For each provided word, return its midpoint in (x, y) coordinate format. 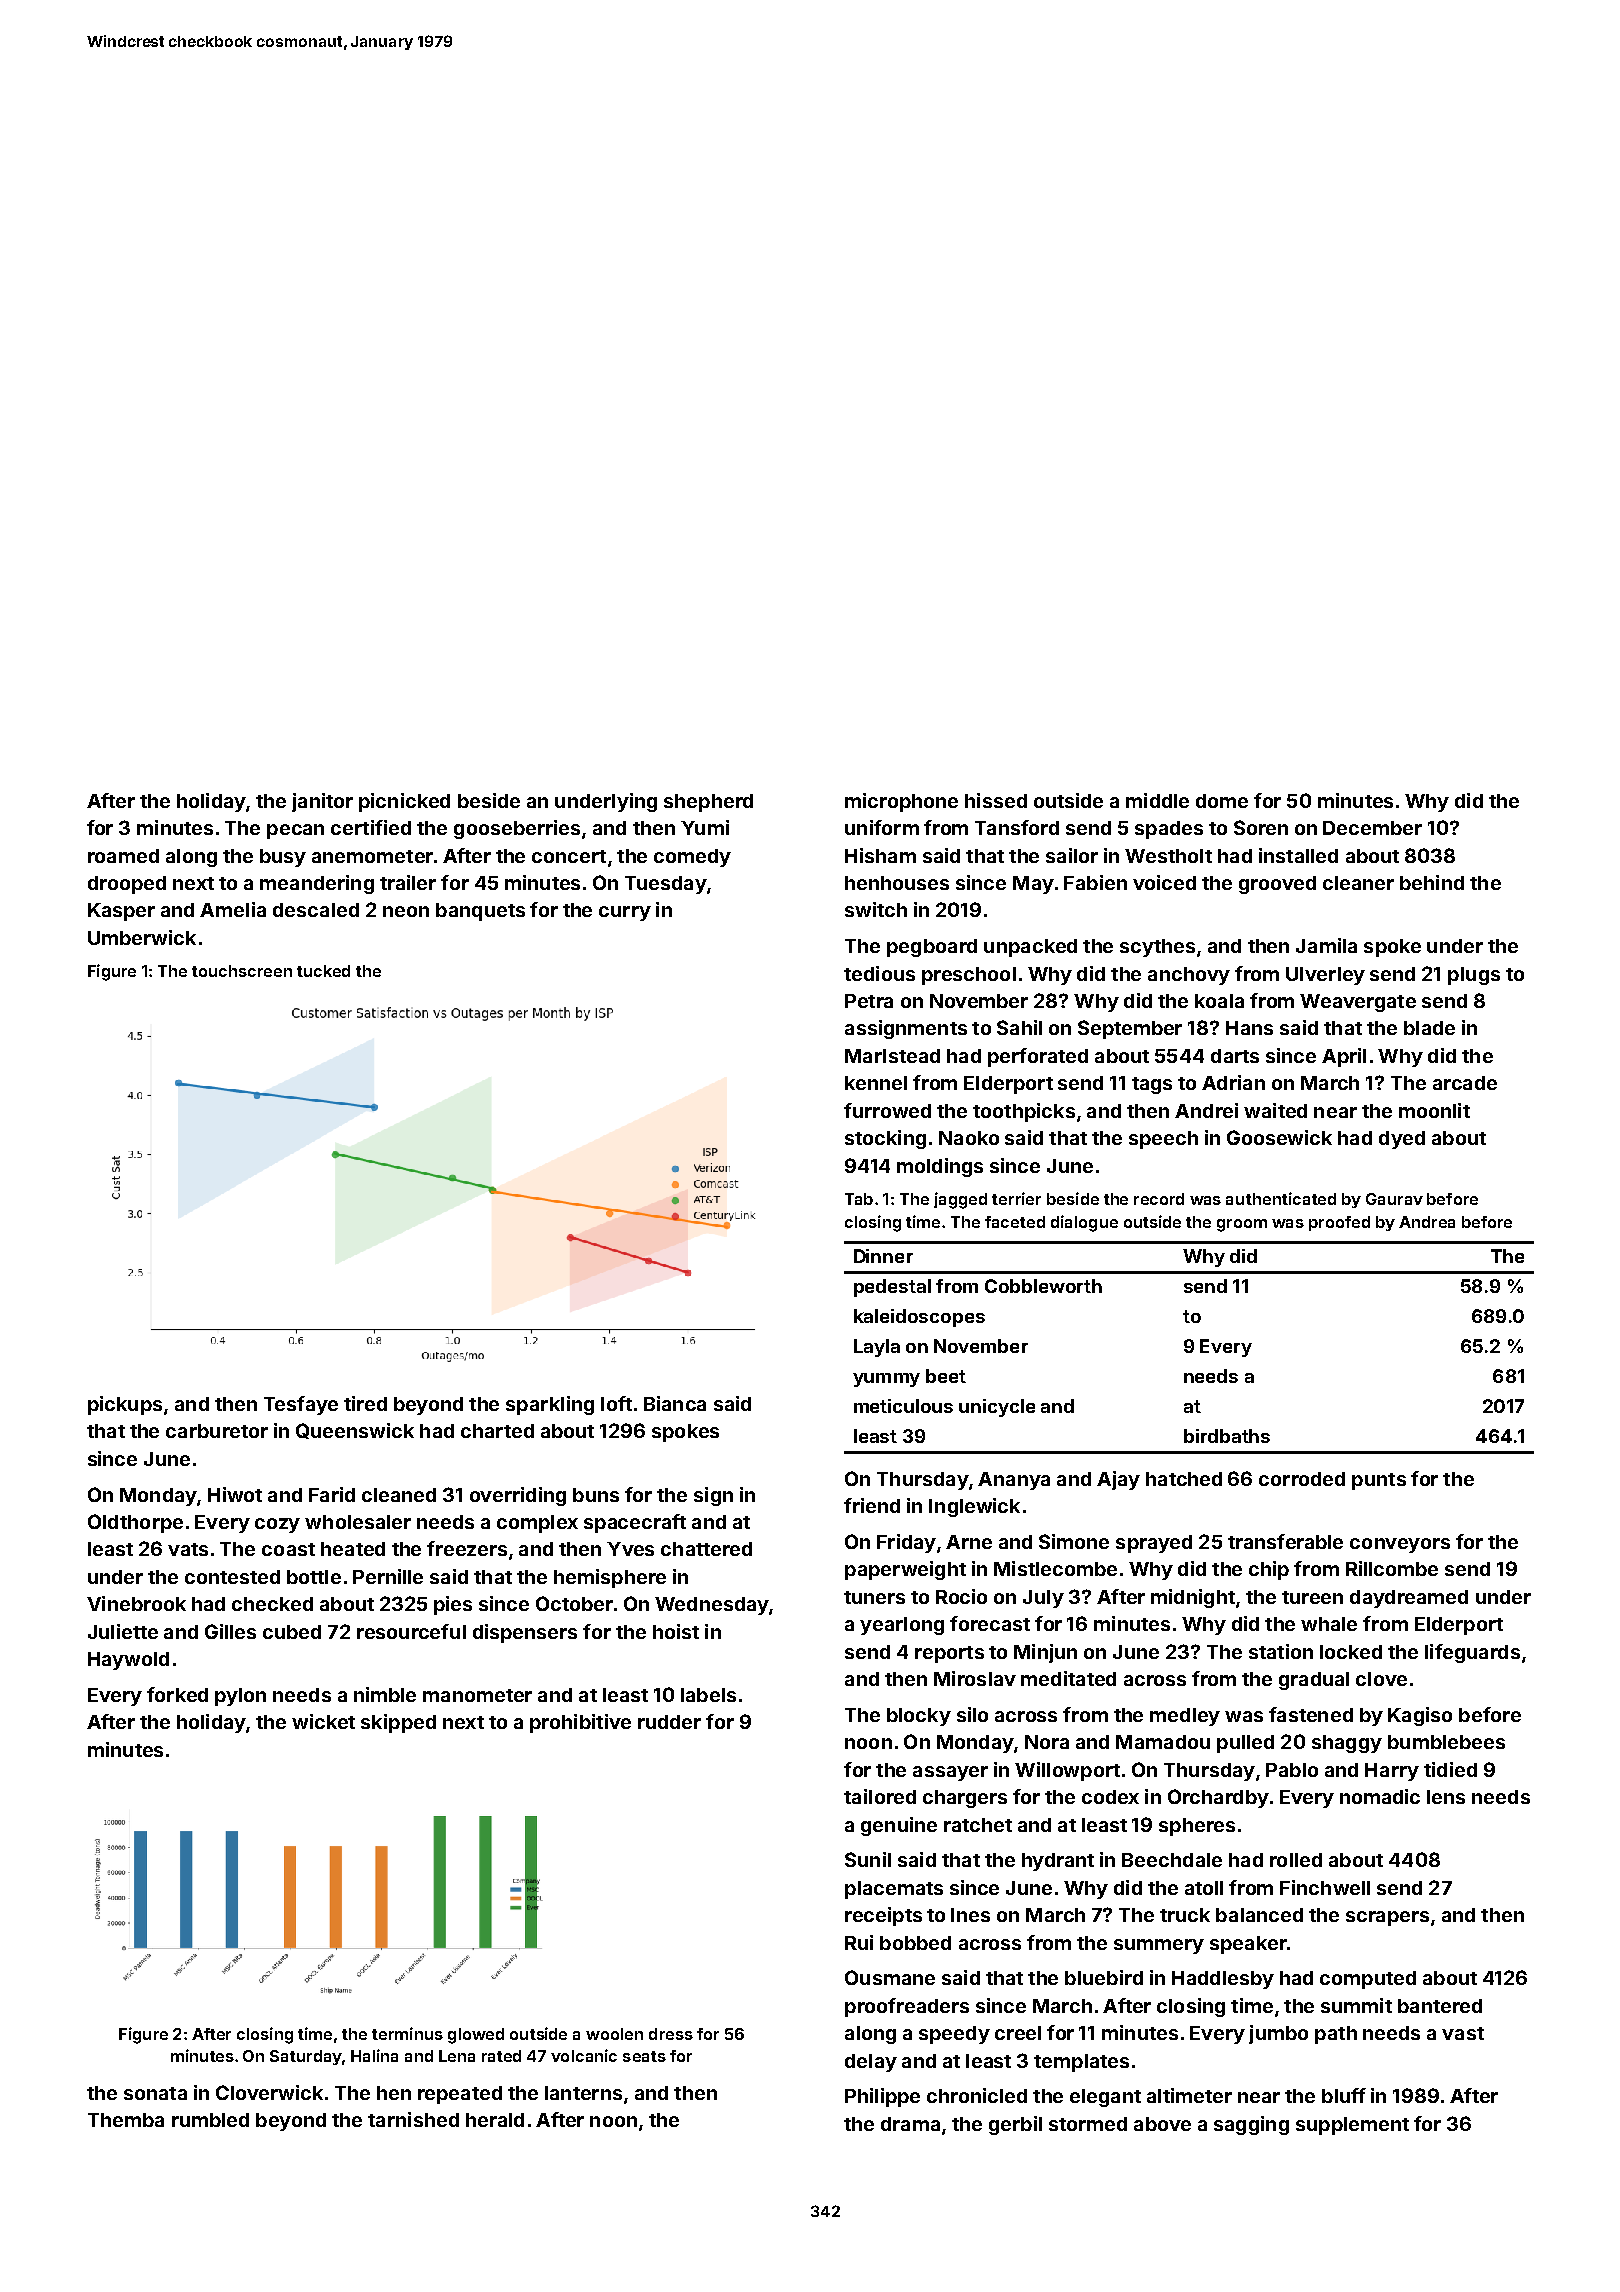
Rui (859, 1942)
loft (616, 1403)
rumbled (210, 2120)
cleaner (1358, 883)
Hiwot (235, 1494)
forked (177, 1694)
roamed (123, 856)
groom (1242, 1225)
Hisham (880, 855)
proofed (1339, 1223)
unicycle (997, 1408)
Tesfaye (301, 1405)
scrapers (1387, 1918)
